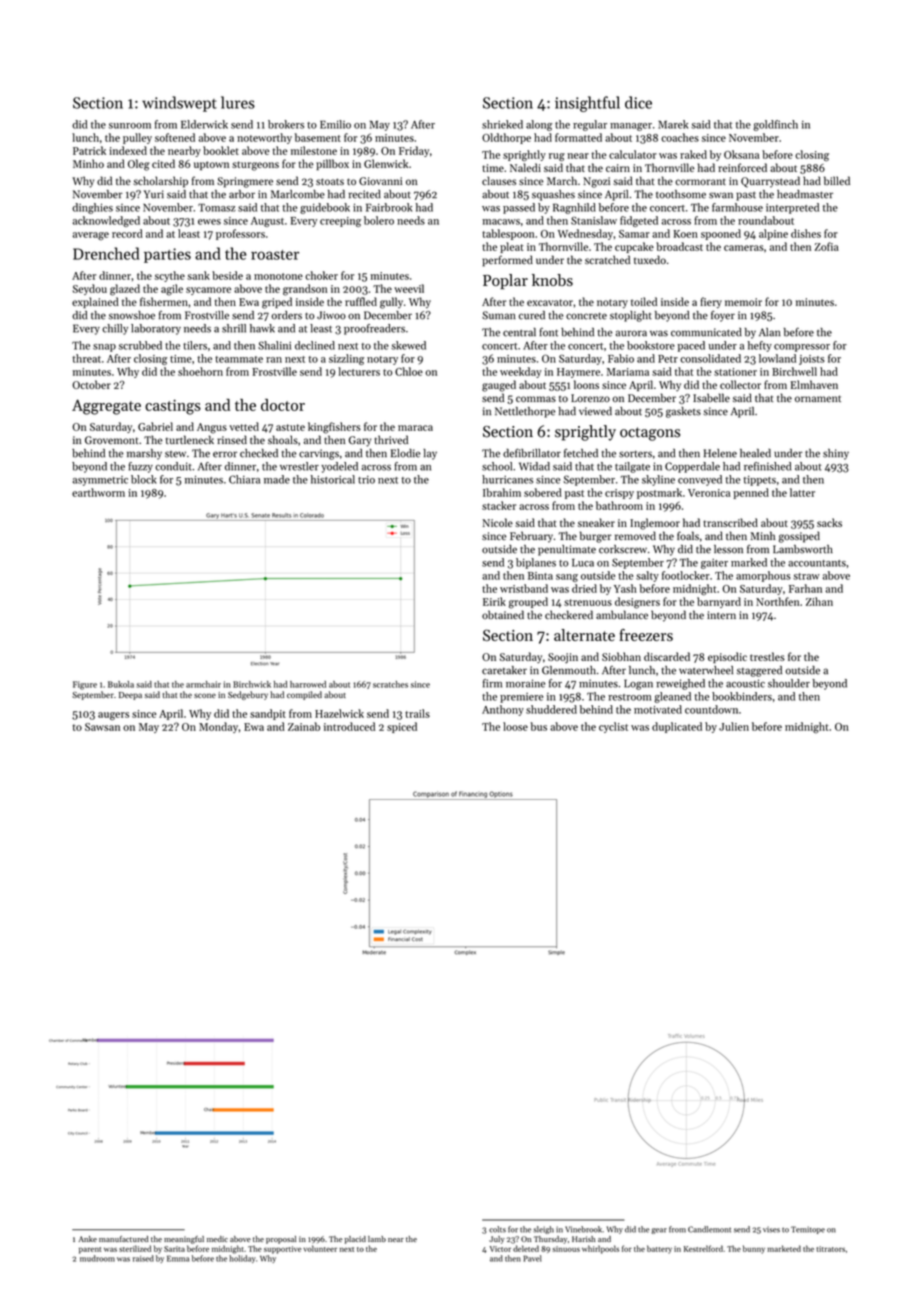 Image resolution: width=924 pixels, height=1308 pixels. What do you see at coordinates (693, 154) in the screenshot?
I see `raked` at bounding box center [693, 154].
